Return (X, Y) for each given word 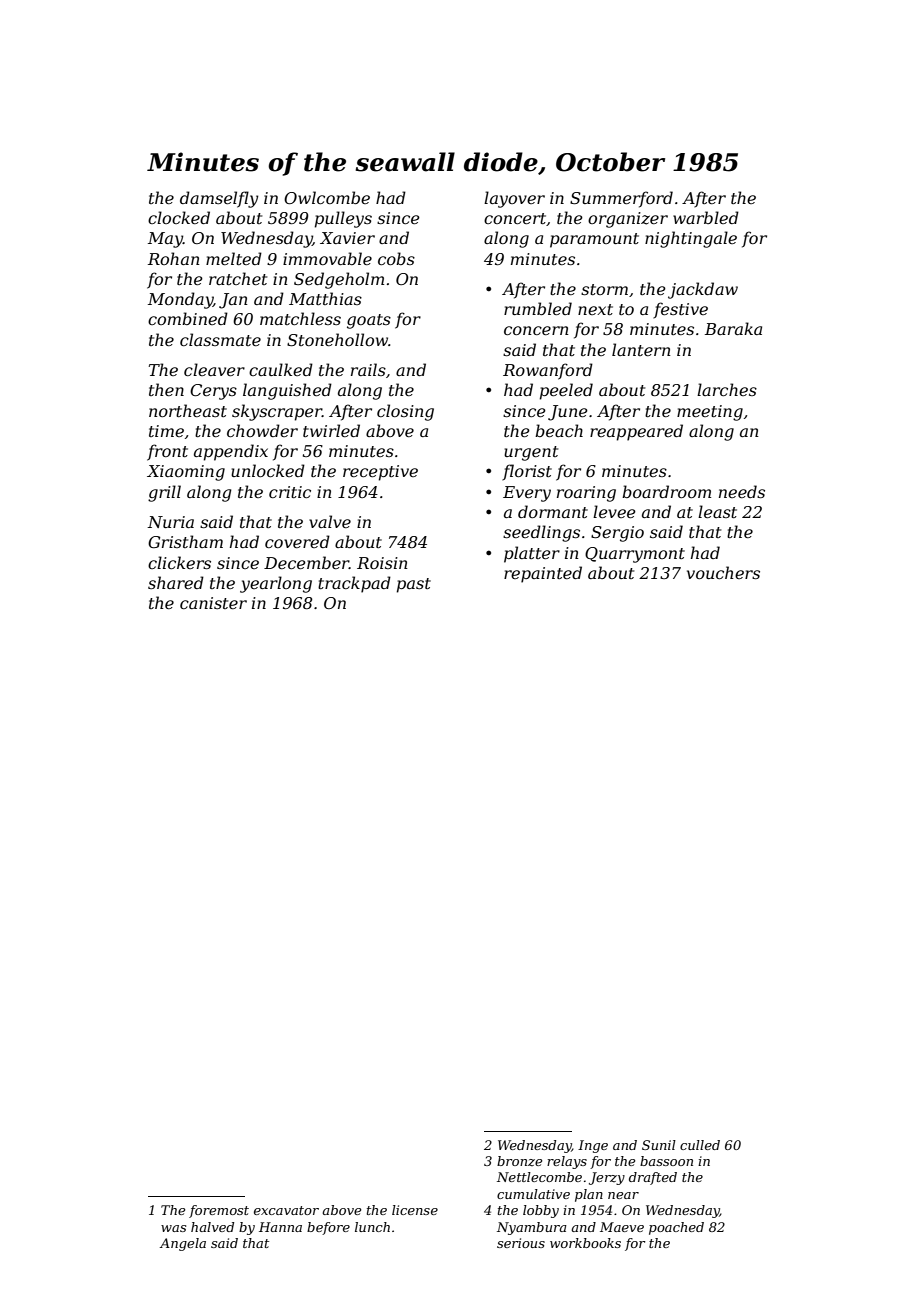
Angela (183, 1244)
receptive (380, 473)
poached (676, 1228)
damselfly (219, 199)
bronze (519, 1161)
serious (521, 1243)
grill (164, 493)
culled (700, 1145)
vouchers (723, 572)
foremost (219, 1211)
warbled (706, 217)
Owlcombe (327, 197)
